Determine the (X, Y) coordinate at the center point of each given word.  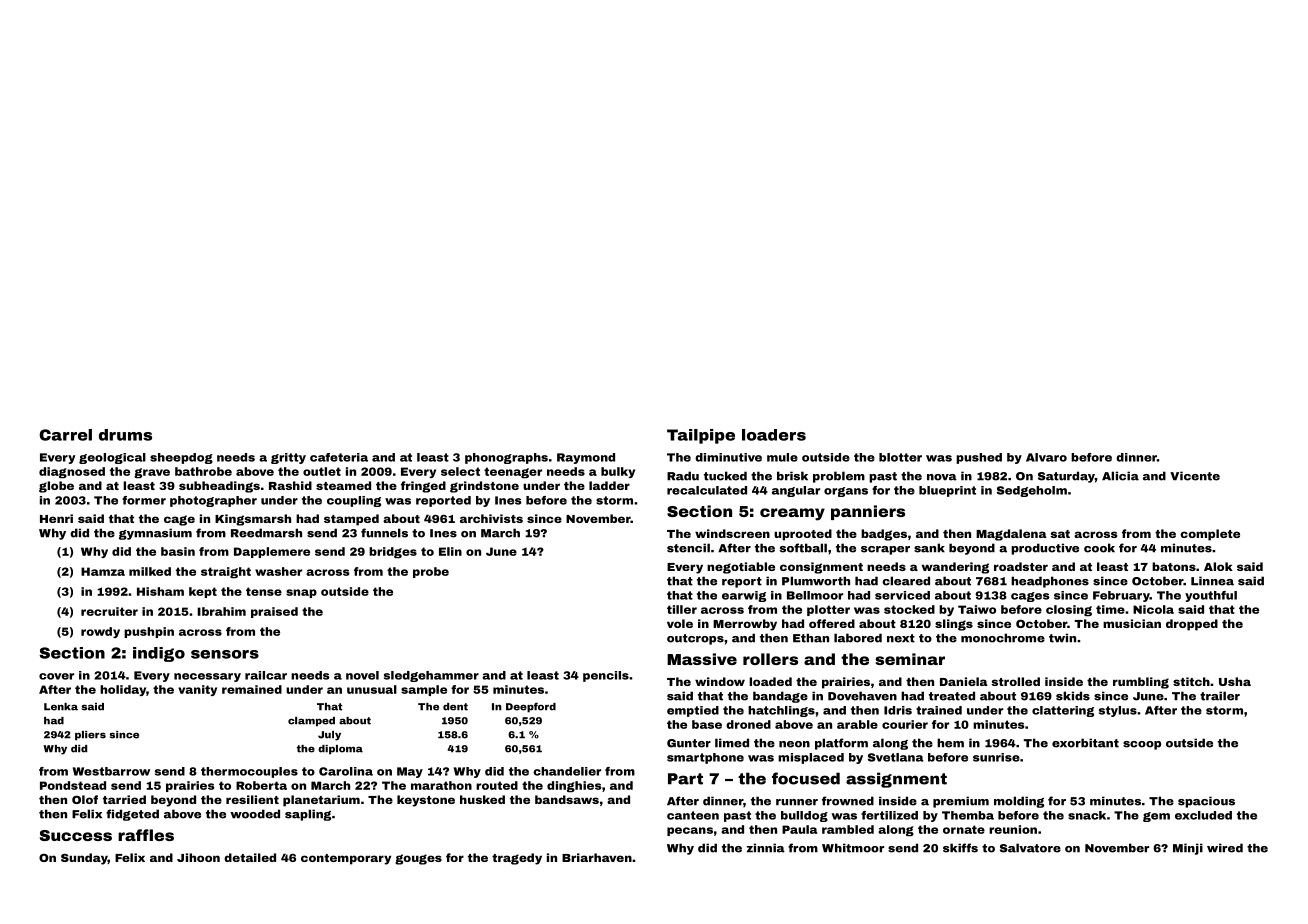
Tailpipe (701, 436)
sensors (225, 654)
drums (125, 435)
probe (431, 572)
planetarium (321, 801)
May (410, 772)
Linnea (1212, 581)
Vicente (1195, 476)
